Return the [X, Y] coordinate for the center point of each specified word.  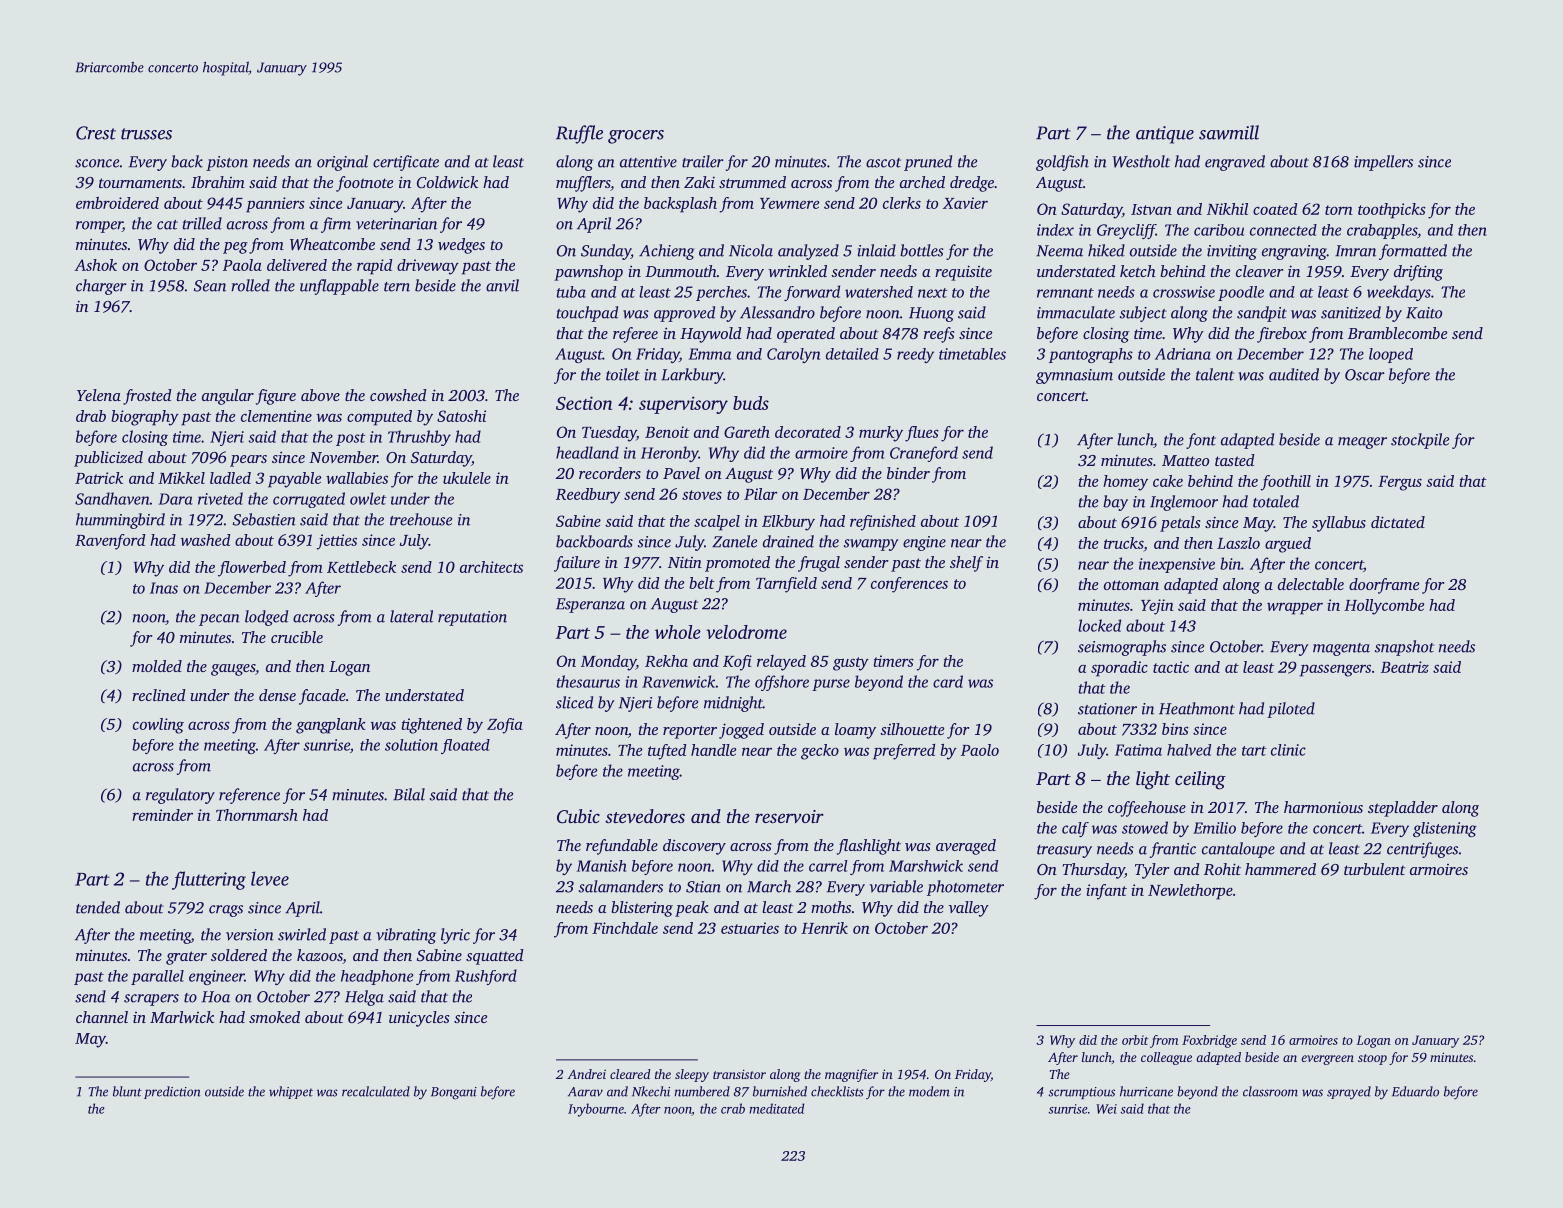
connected [1283, 230]
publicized [108, 459]
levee [270, 878]
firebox [1282, 335]
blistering [642, 909]
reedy [915, 355]
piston [227, 163]
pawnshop [588, 273]
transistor [739, 1074]
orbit [1135, 1040]
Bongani [454, 1093]
